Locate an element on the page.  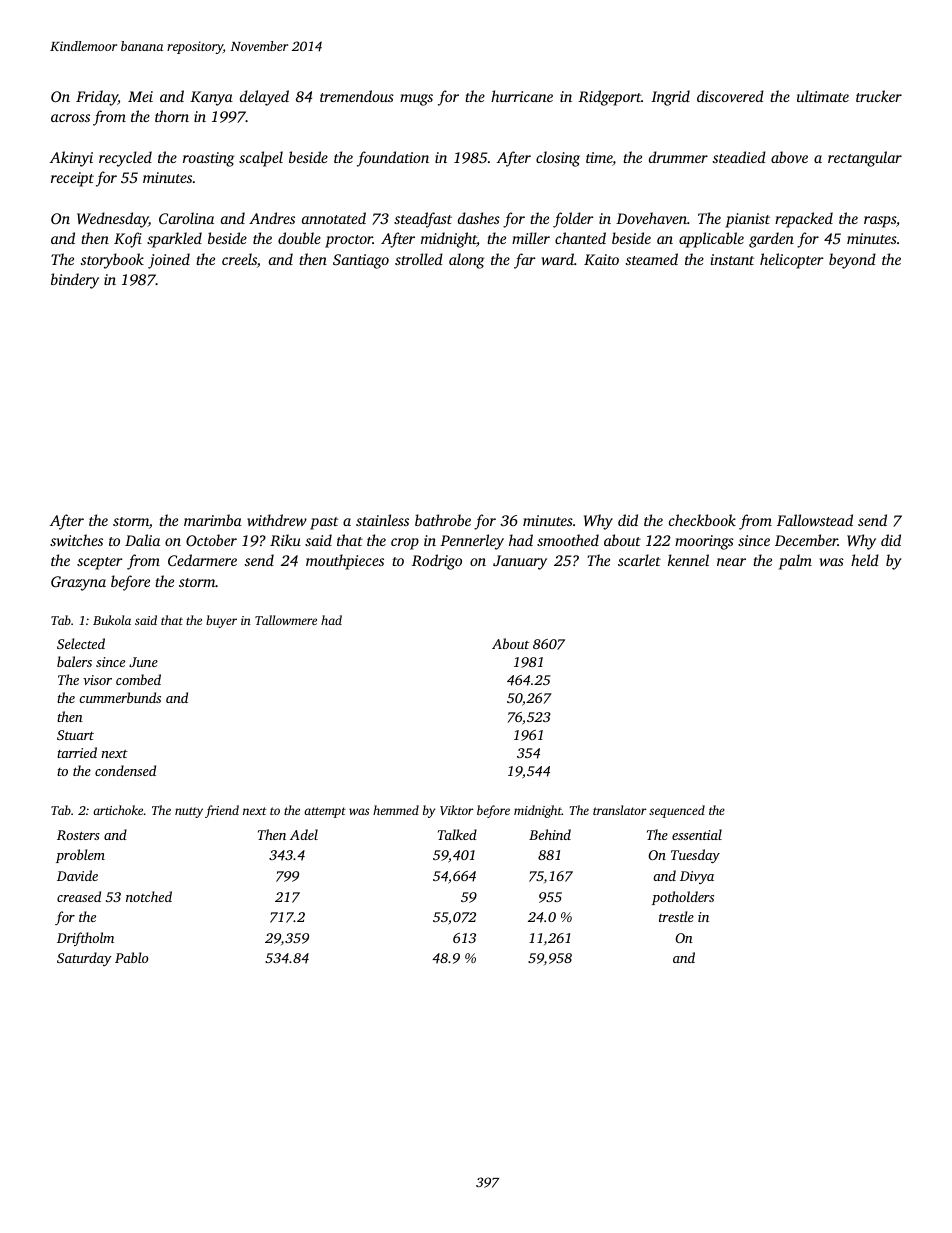
held is located at coordinates (865, 560).
